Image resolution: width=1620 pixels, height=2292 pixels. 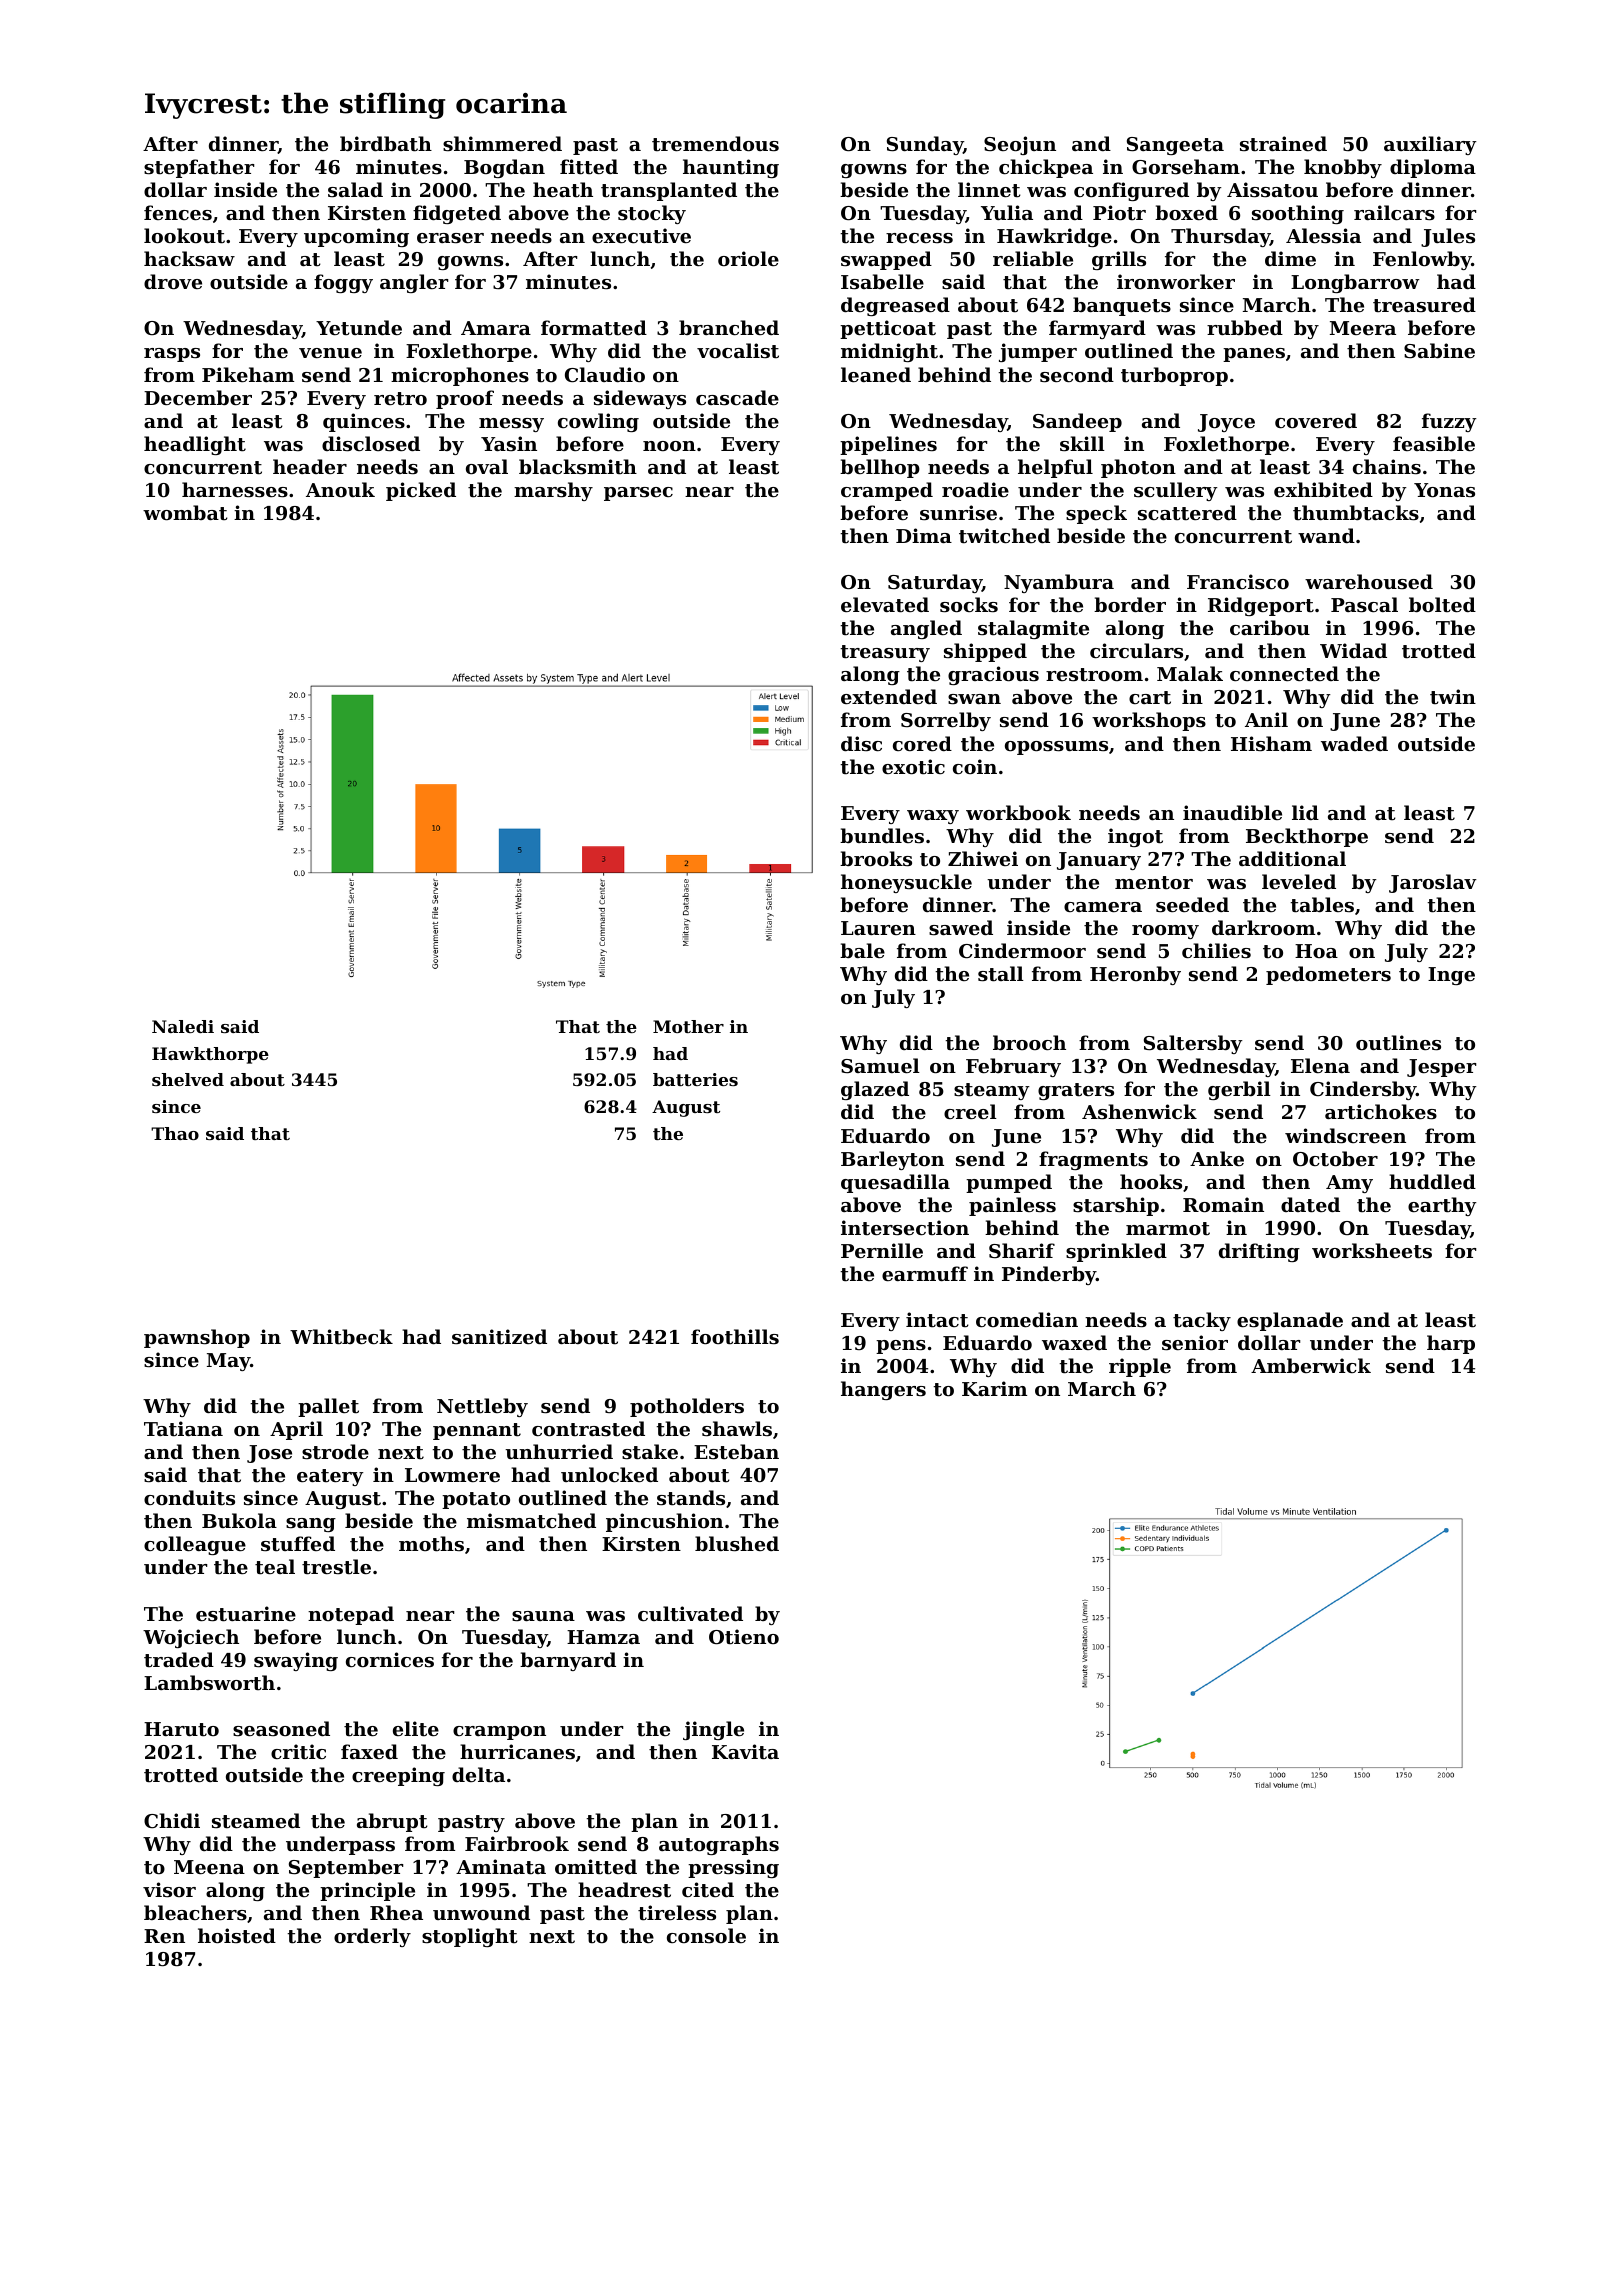 What do you see at coordinates (1283, 144) in the screenshot?
I see `strained` at bounding box center [1283, 144].
